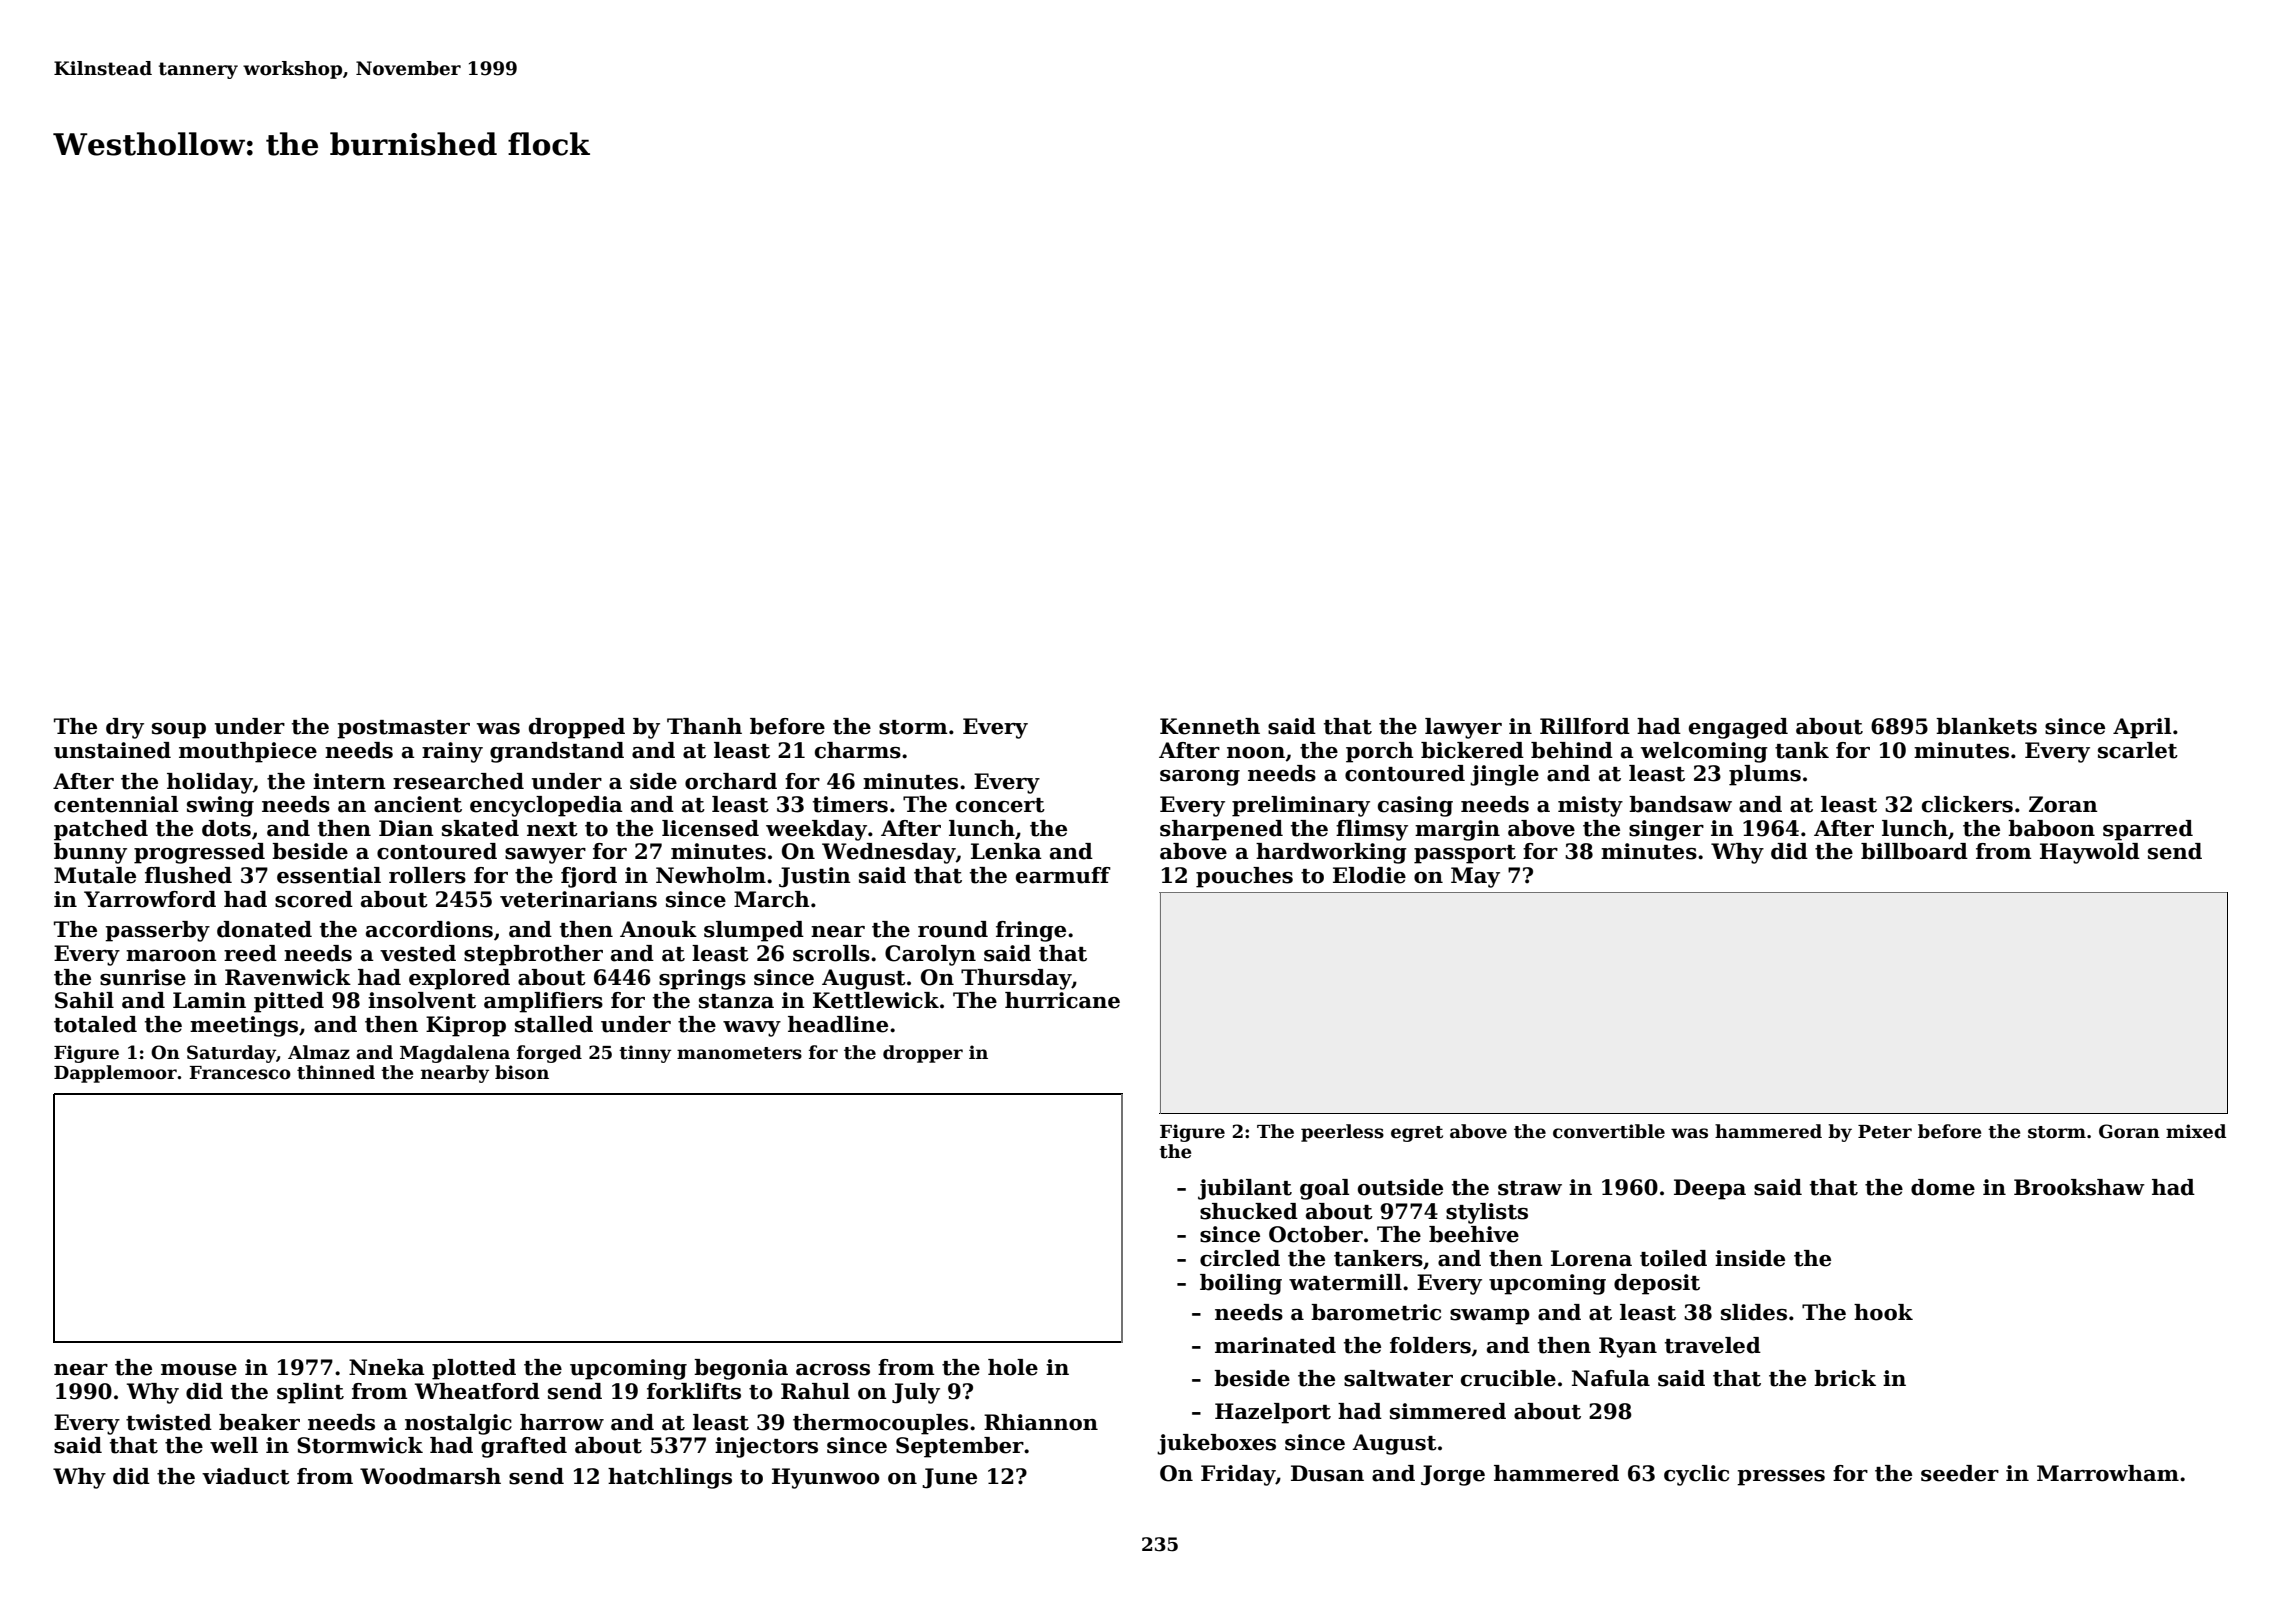 This screenshot has height=1614, width=2282. Describe the element at coordinates (858, 750) in the screenshot. I see `charms` at that location.
